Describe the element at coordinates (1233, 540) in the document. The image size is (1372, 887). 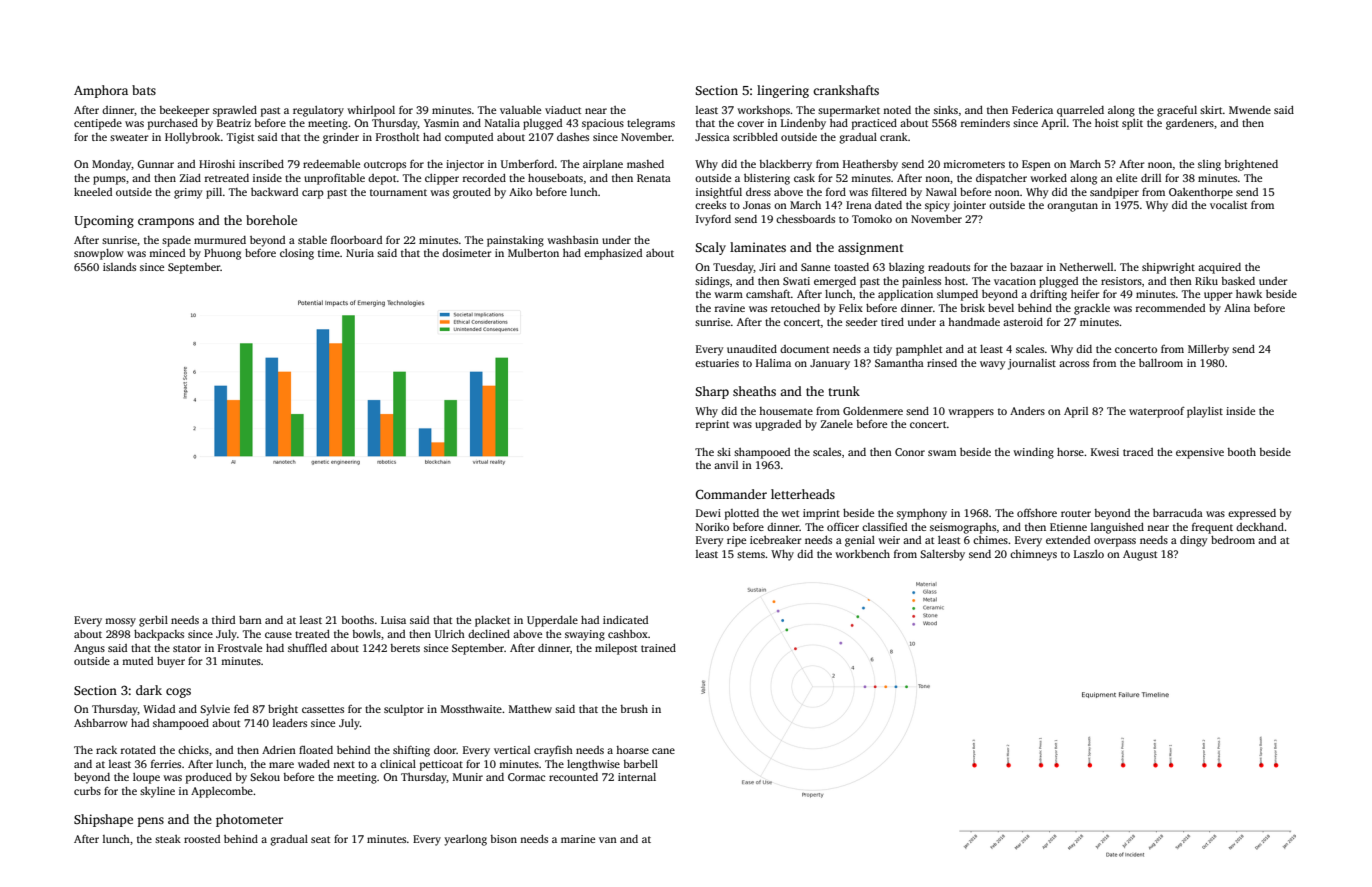
I see `bedroom` at that location.
